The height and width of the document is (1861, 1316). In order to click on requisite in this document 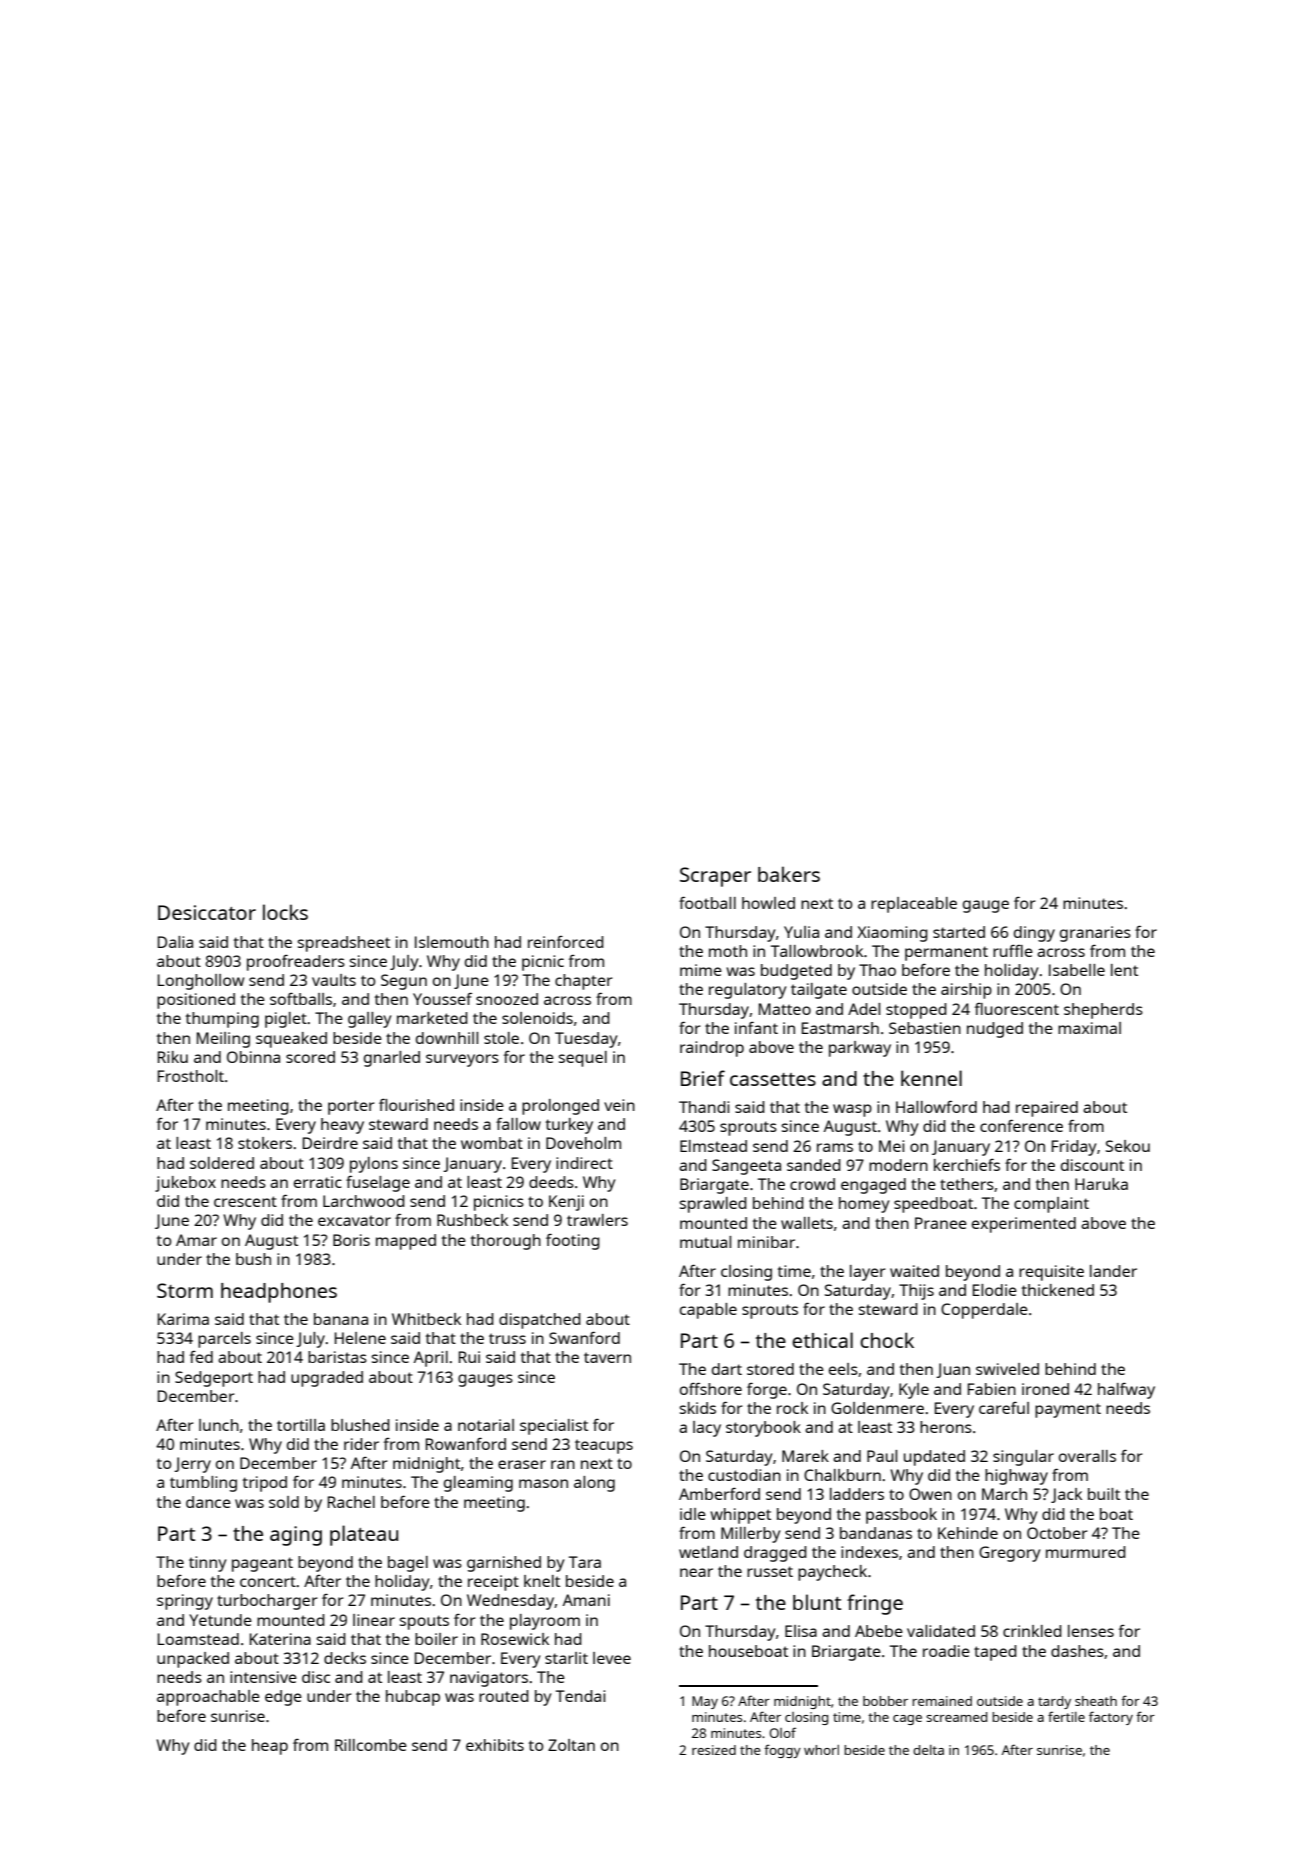, I will do `click(1051, 1273)`.
